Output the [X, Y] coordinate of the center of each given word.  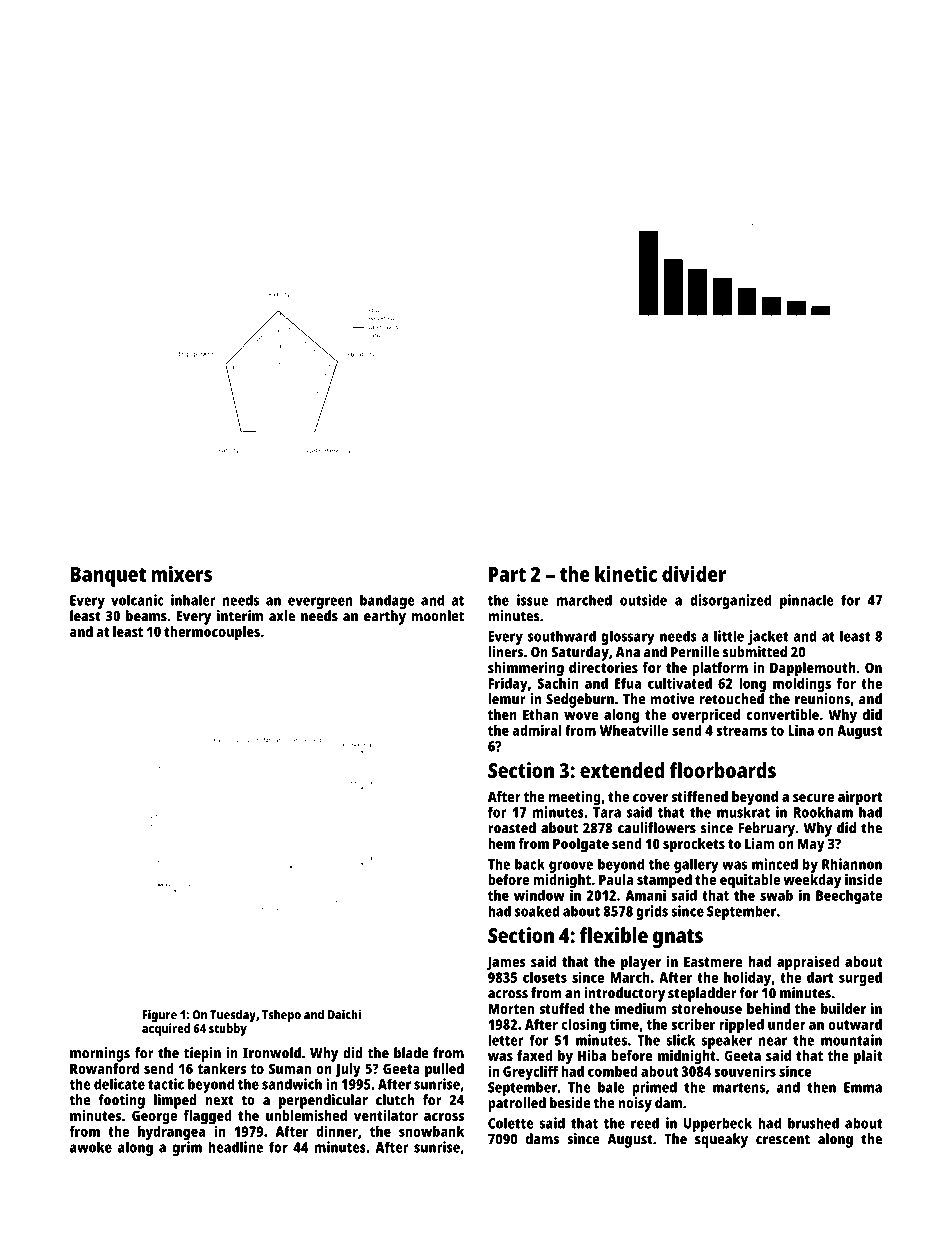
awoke [91, 1147]
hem [501, 843]
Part [507, 574]
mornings [100, 1054]
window [539, 895]
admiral [536, 730]
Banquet [108, 577]
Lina [801, 730]
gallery [696, 865]
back [530, 864]
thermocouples [212, 633]
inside [863, 879]
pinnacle [807, 601]
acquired [166, 1029]
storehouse [706, 1008]
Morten [511, 1008]
